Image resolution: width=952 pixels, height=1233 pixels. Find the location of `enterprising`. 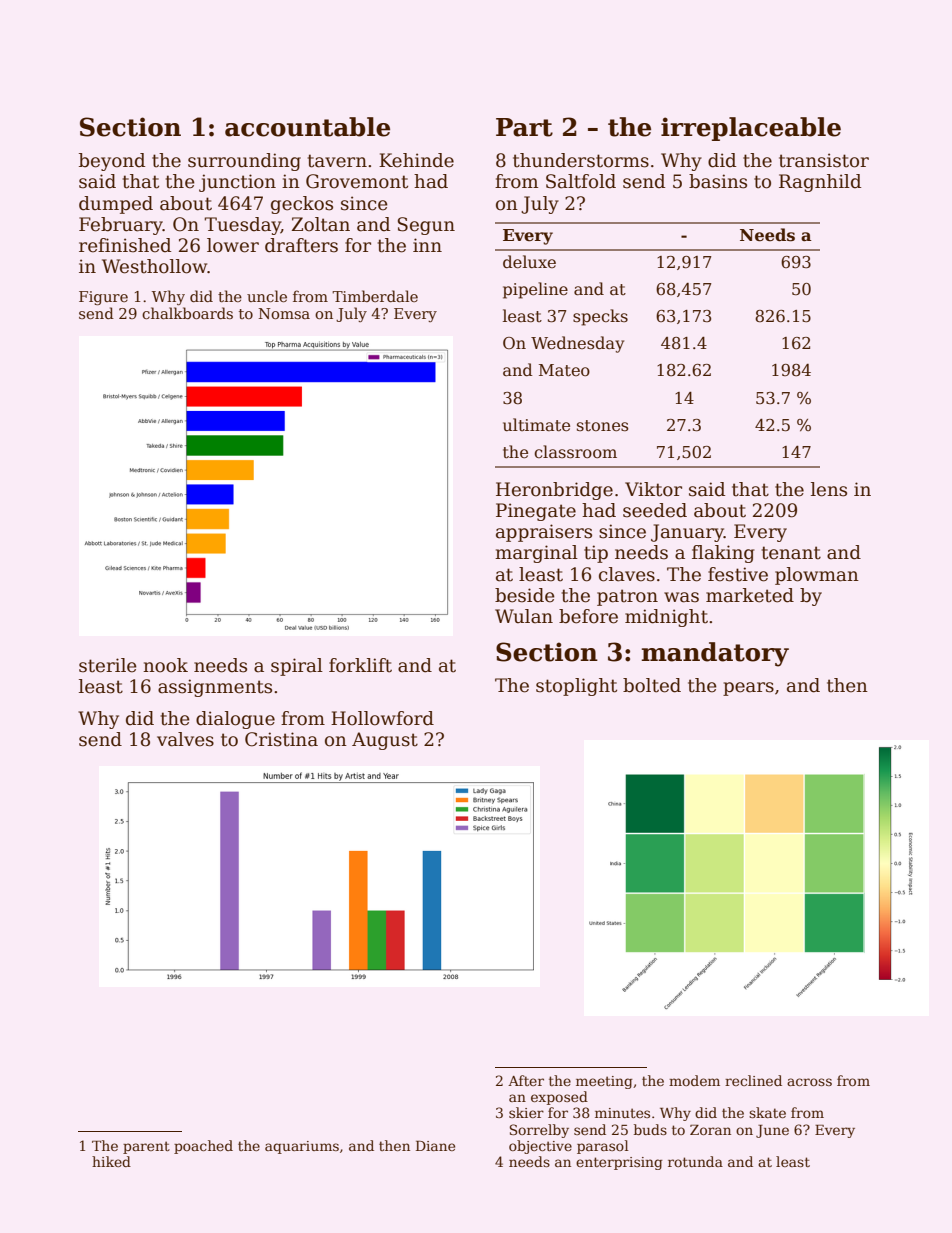

enterprising is located at coordinates (619, 1163).
